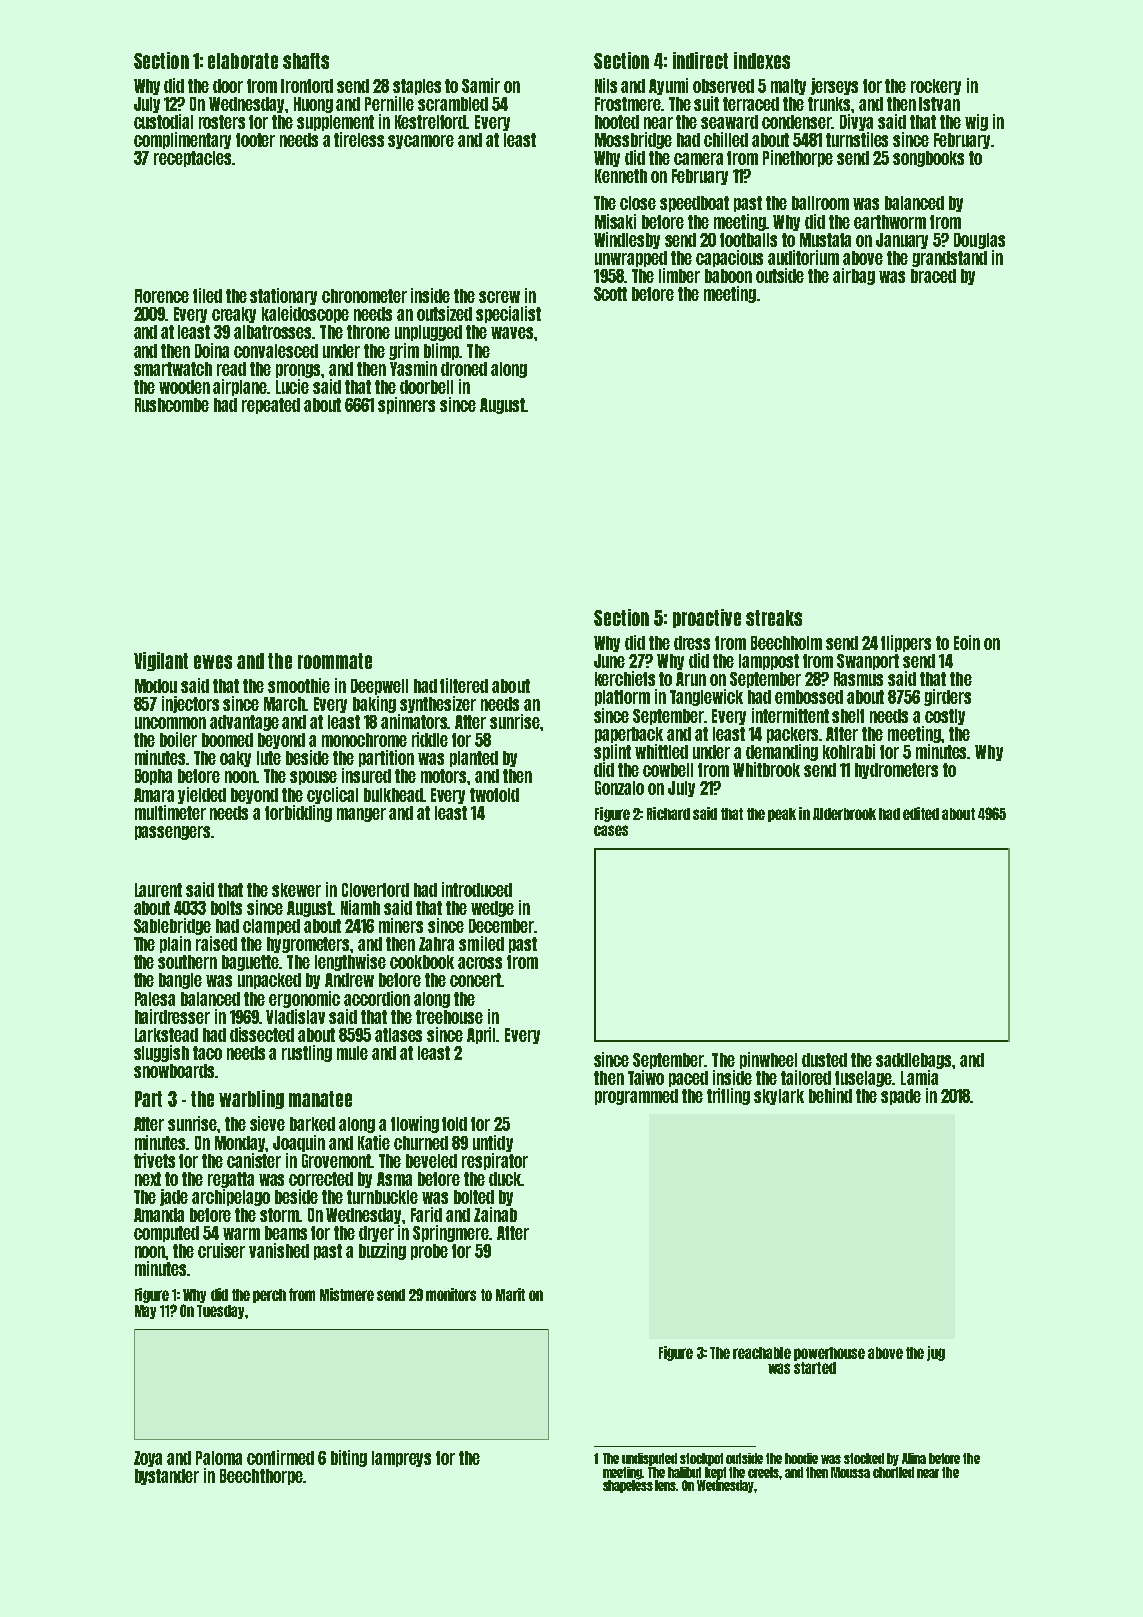 Image resolution: width=1143 pixels, height=1617 pixels. What do you see at coordinates (307, 1053) in the document?
I see `rustling` at bounding box center [307, 1053].
